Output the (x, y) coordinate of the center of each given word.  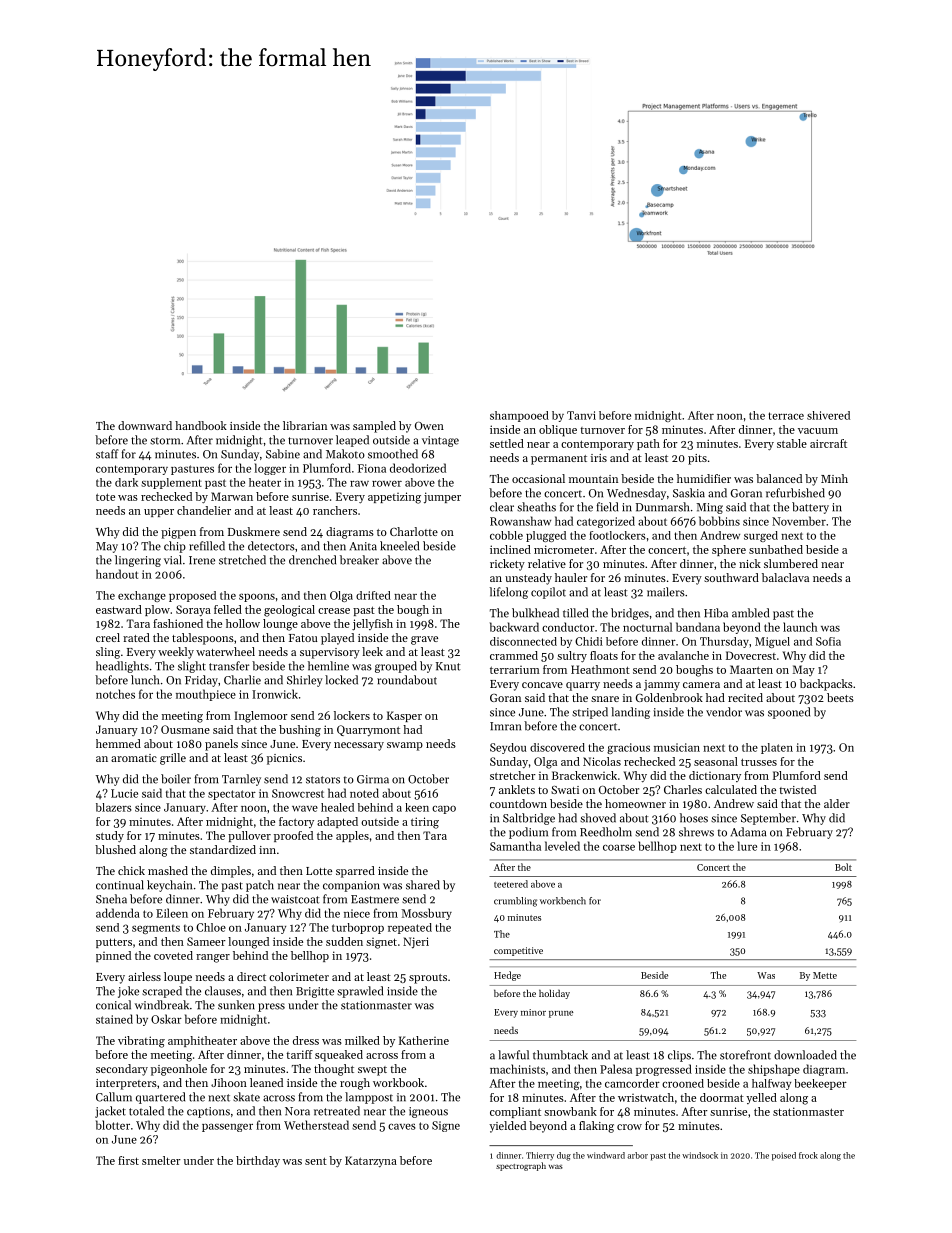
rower (387, 484)
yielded (507, 1127)
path (648, 444)
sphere (729, 550)
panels (221, 745)
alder (837, 803)
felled (228, 609)
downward (145, 425)
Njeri (416, 943)
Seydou (508, 748)
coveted (173, 955)
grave (424, 640)
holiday (554, 994)
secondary (122, 1070)
